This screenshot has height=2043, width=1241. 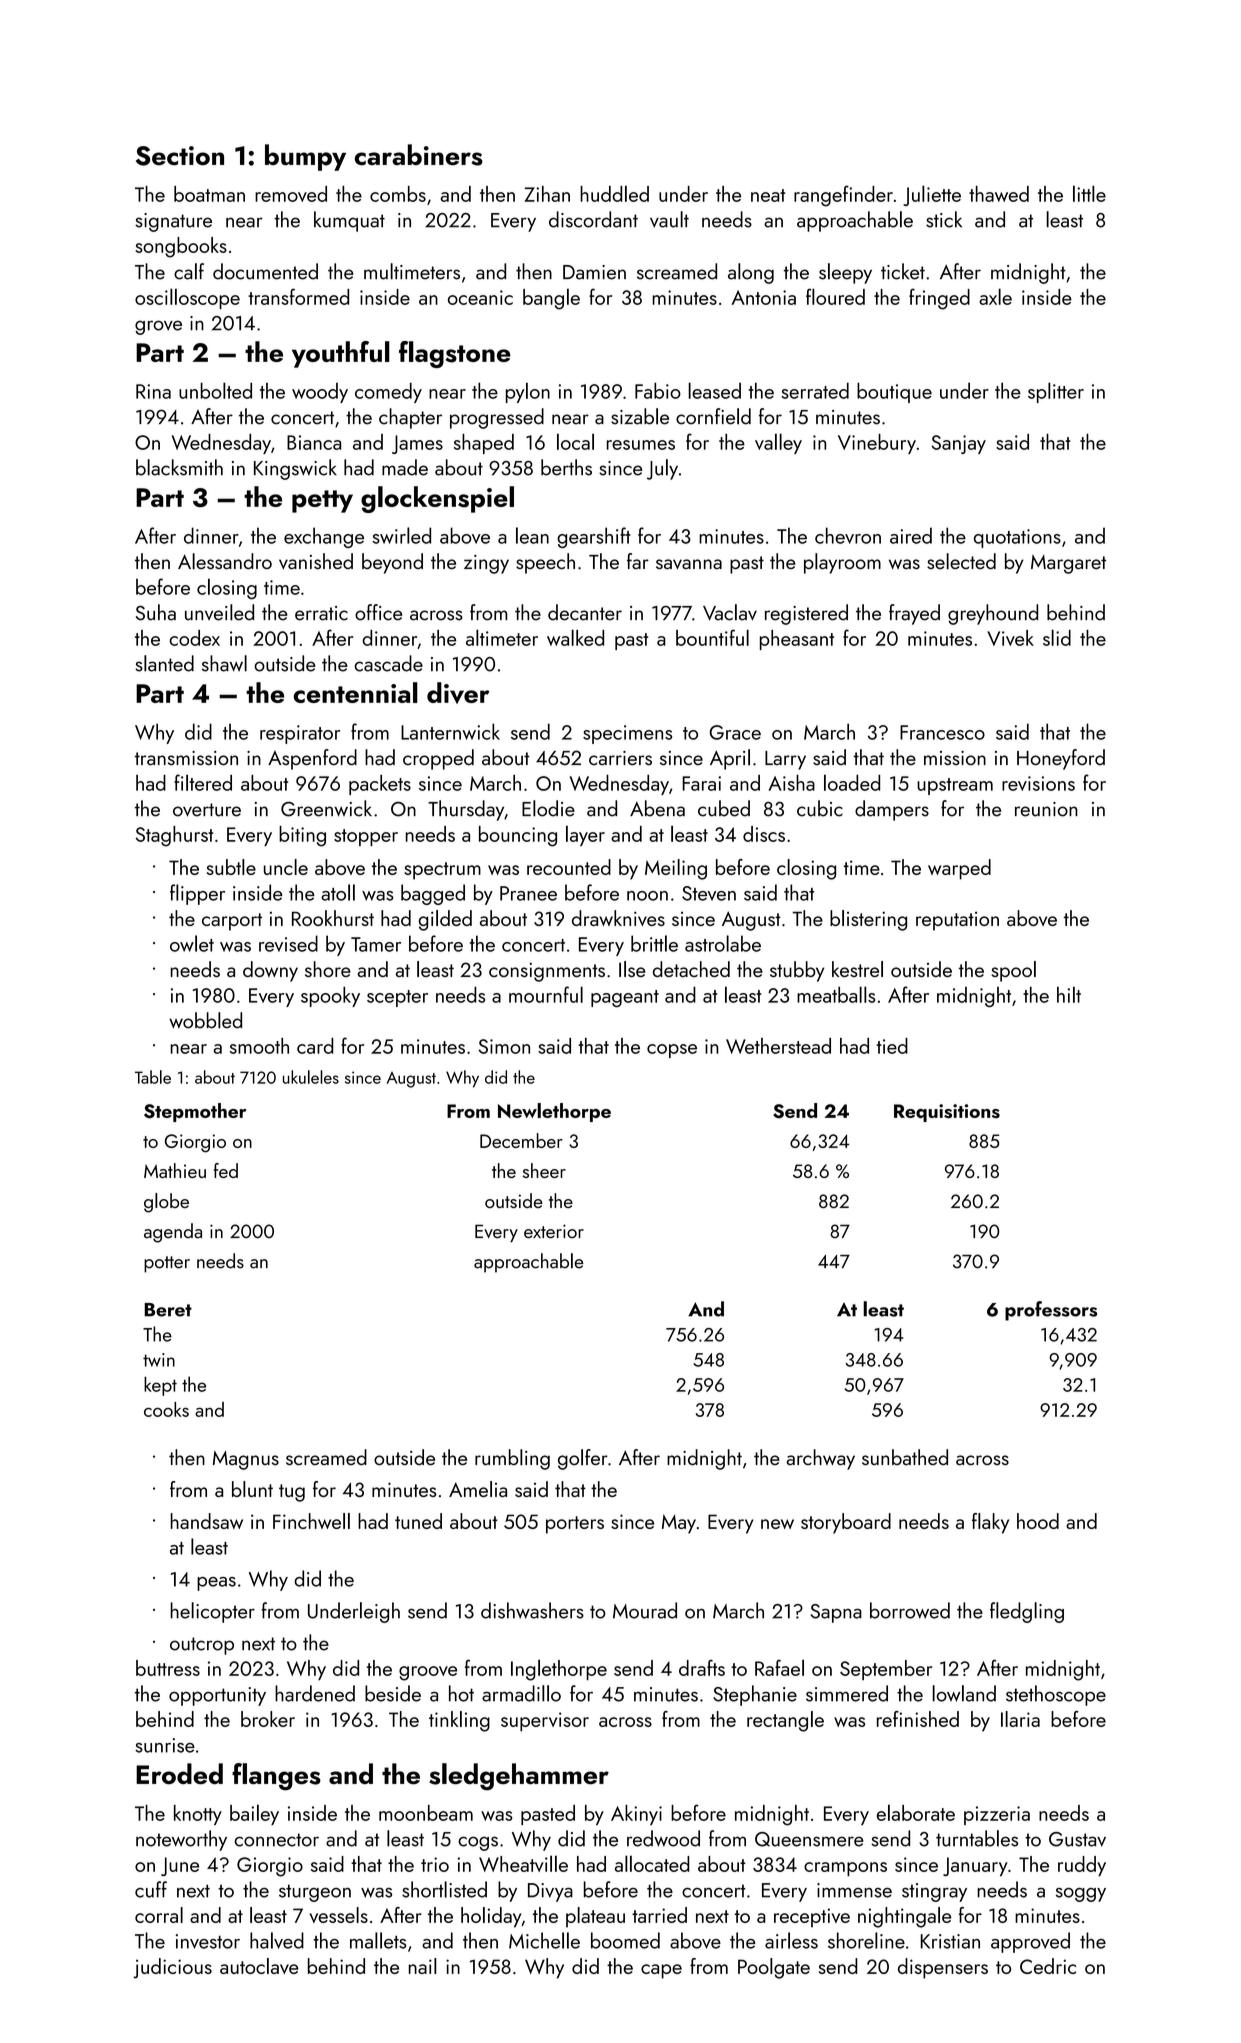 What do you see at coordinates (1048, 1966) in the screenshot?
I see `Cedric` at bounding box center [1048, 1966].
